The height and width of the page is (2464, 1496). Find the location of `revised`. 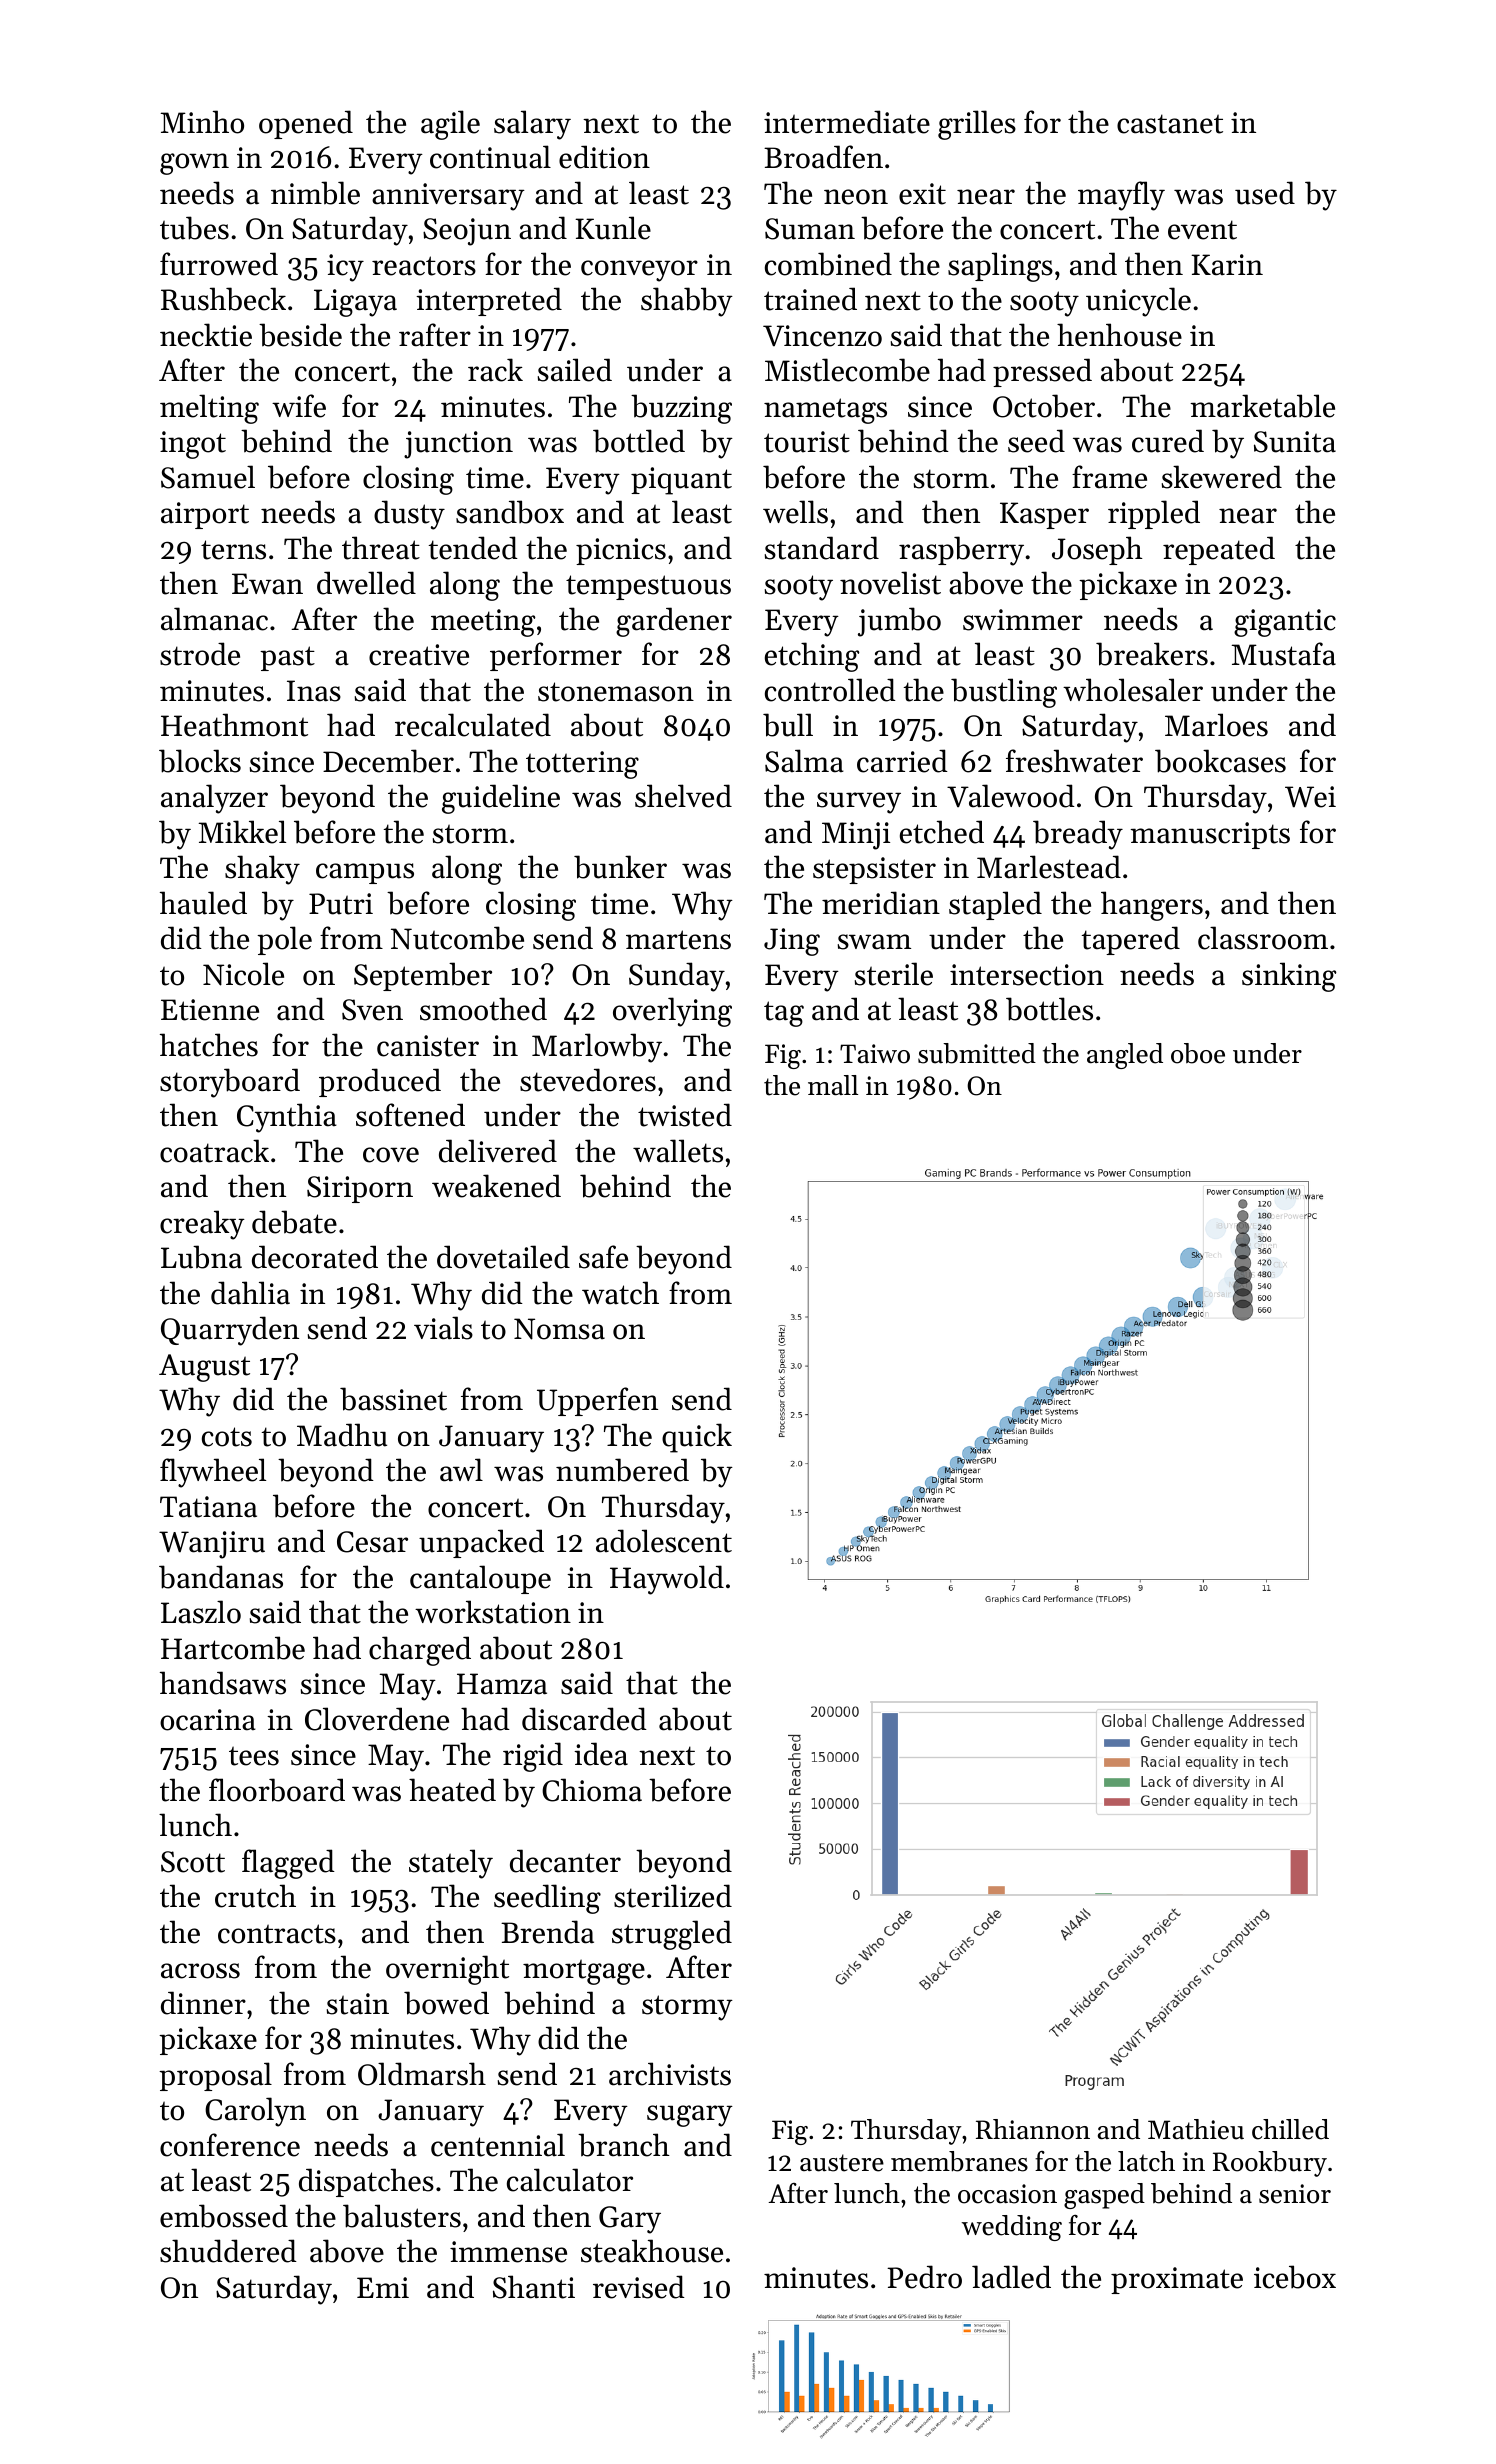

revised is located at coordinates (639, 2287).
